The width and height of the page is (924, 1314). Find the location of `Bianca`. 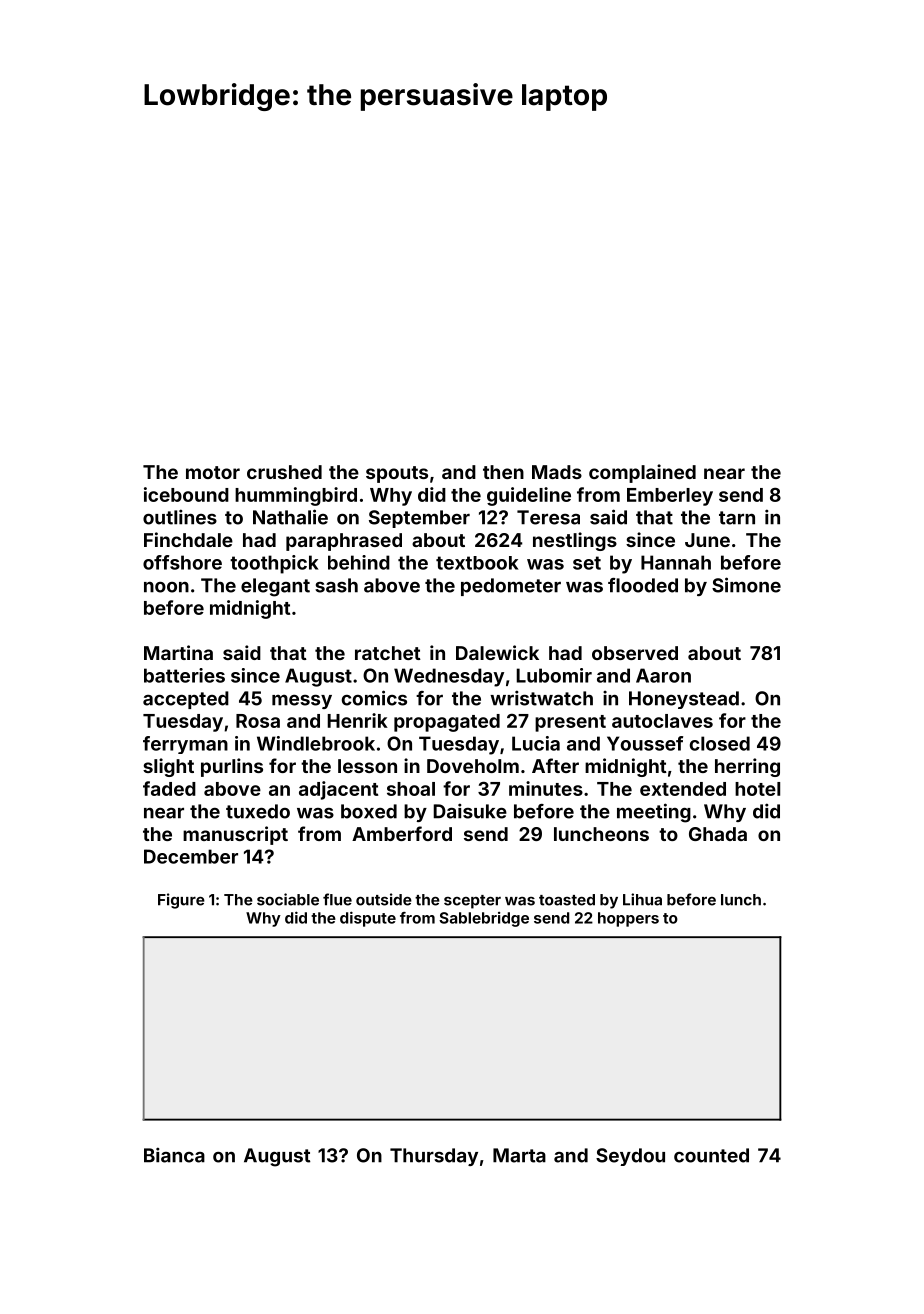

Bianca is located at coordinates (174, 1155).
